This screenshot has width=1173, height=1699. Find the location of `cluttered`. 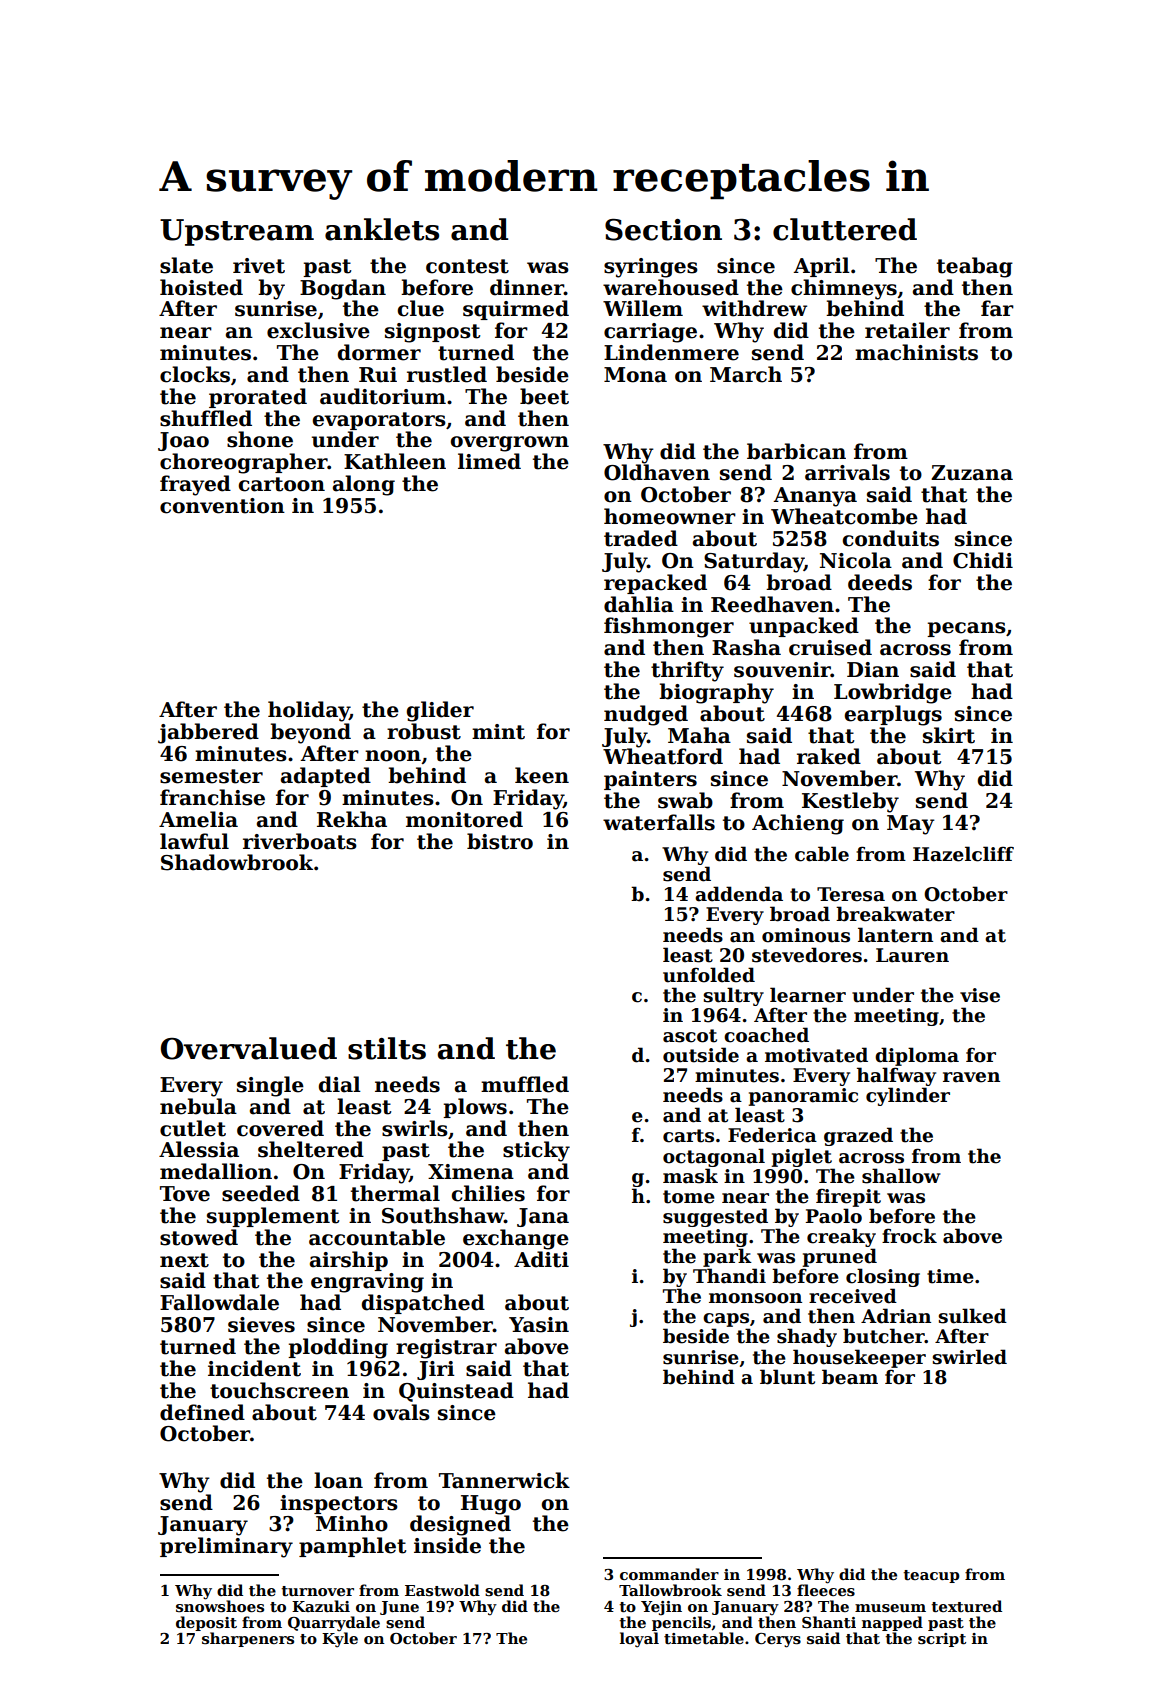

cluttered is located at coordinates (845, 229).
